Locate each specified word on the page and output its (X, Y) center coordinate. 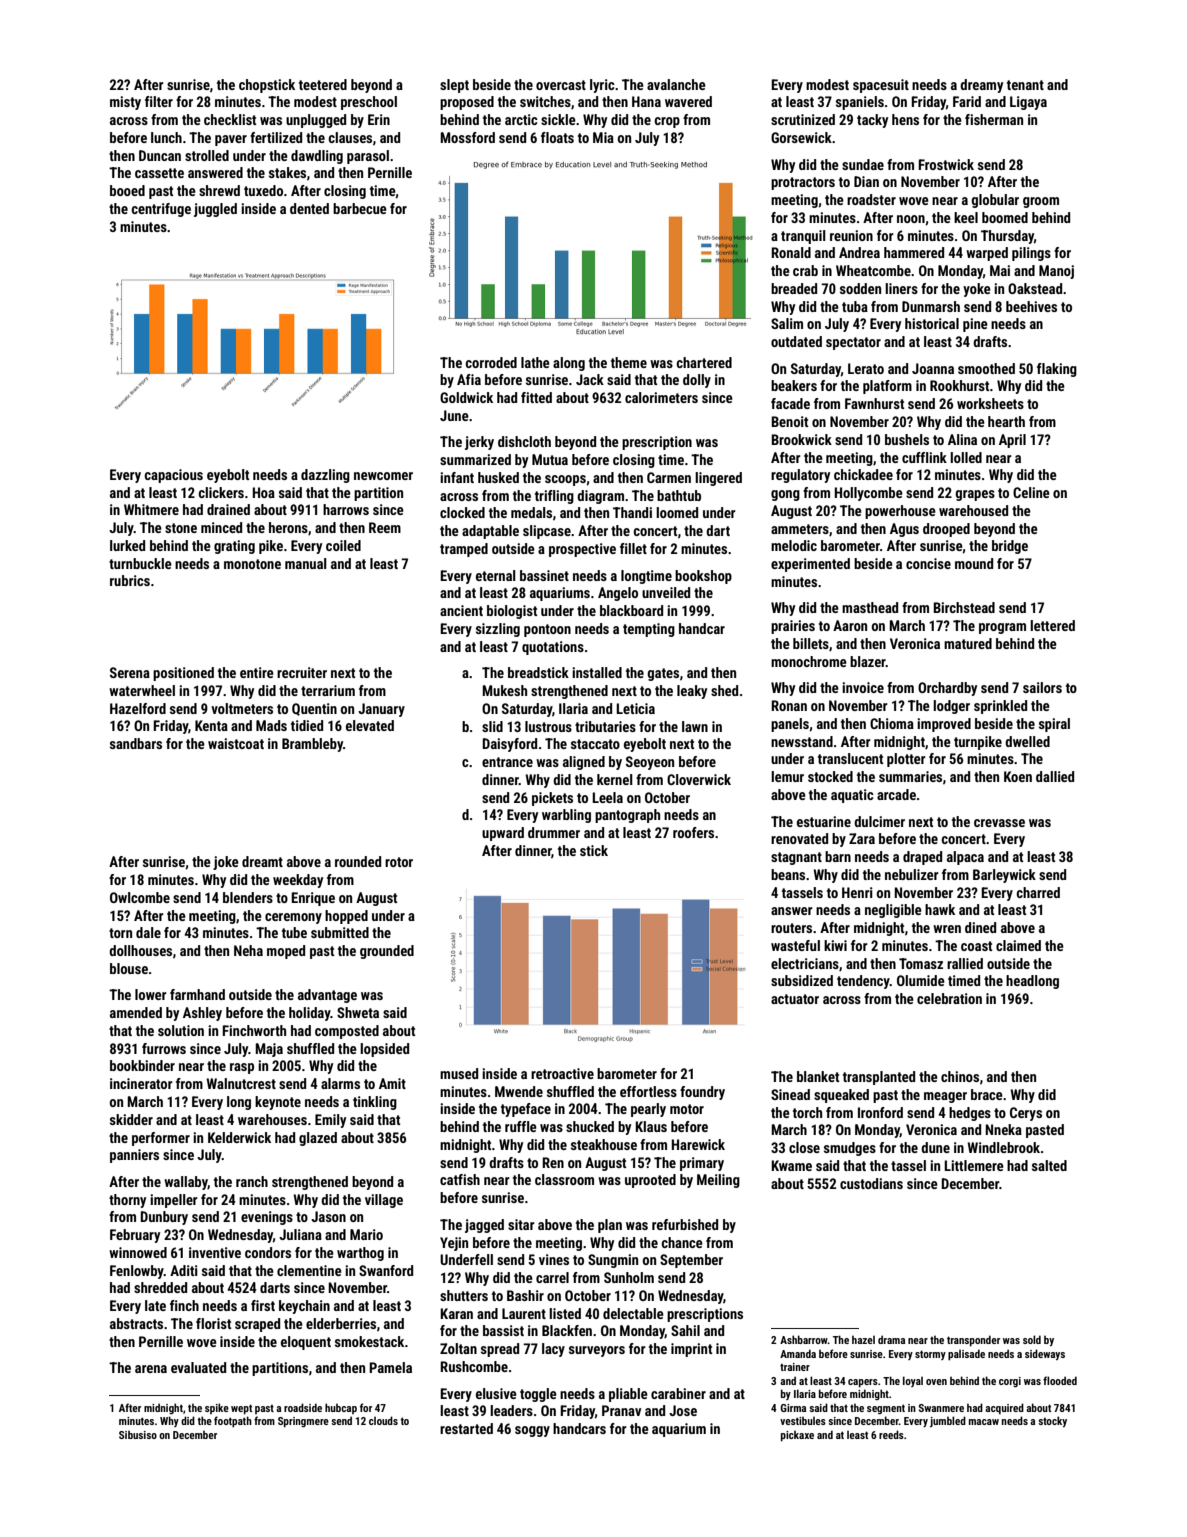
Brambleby (312, 745)
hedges (970, 1114)
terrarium (328, 690)
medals (531, 512)
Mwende (519, 1091)
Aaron (850, 625)
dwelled (1027, 741)
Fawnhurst (874, 403)
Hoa (263, 492)
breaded (794, 288)
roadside (303, 1407)
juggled (215, 210)
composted (347, 1032)
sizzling (498, 630)
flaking (1057, 370)
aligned (584, 763)
